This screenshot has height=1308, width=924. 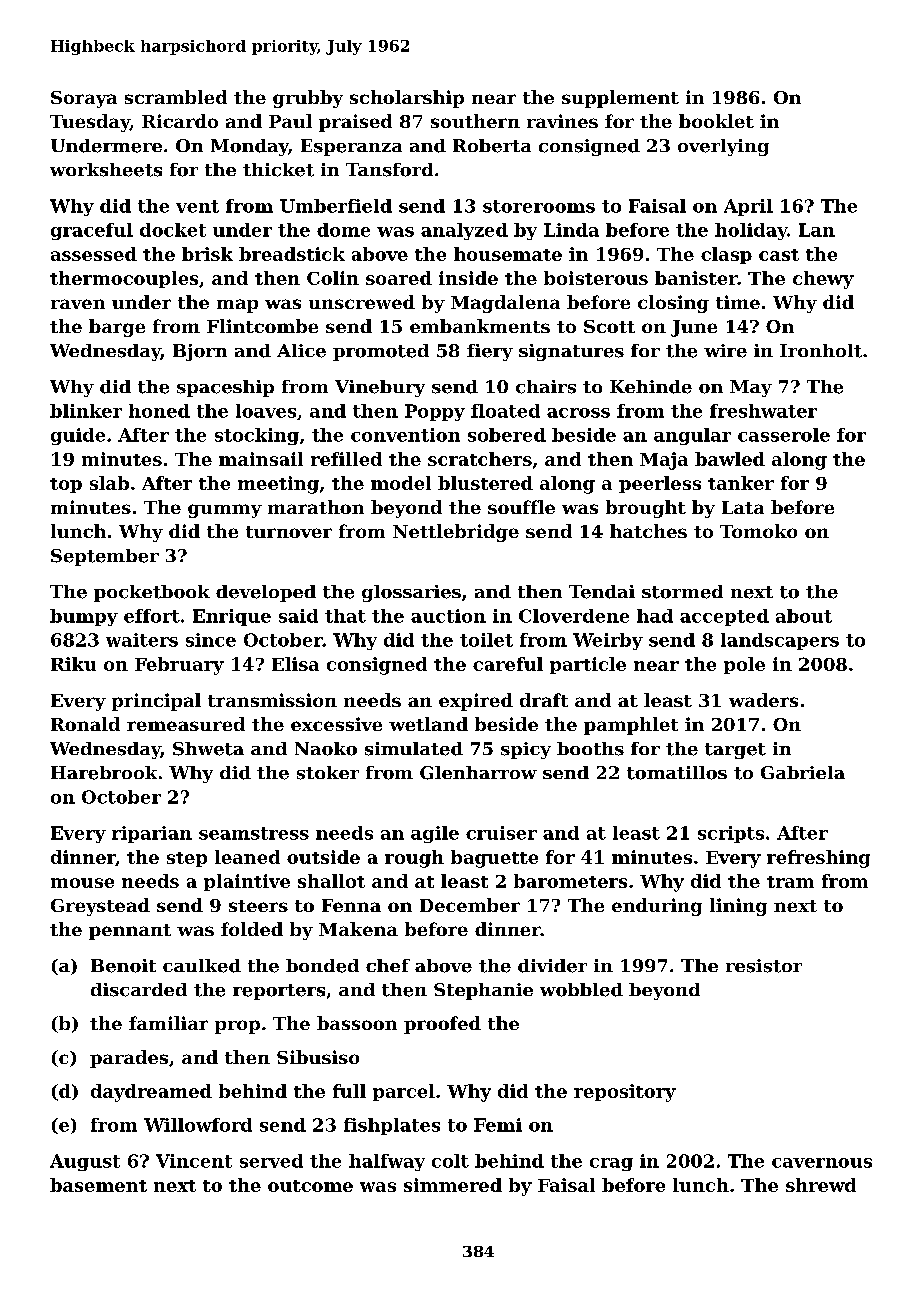 I want to click on parades, so click(x=129, y=1059).
